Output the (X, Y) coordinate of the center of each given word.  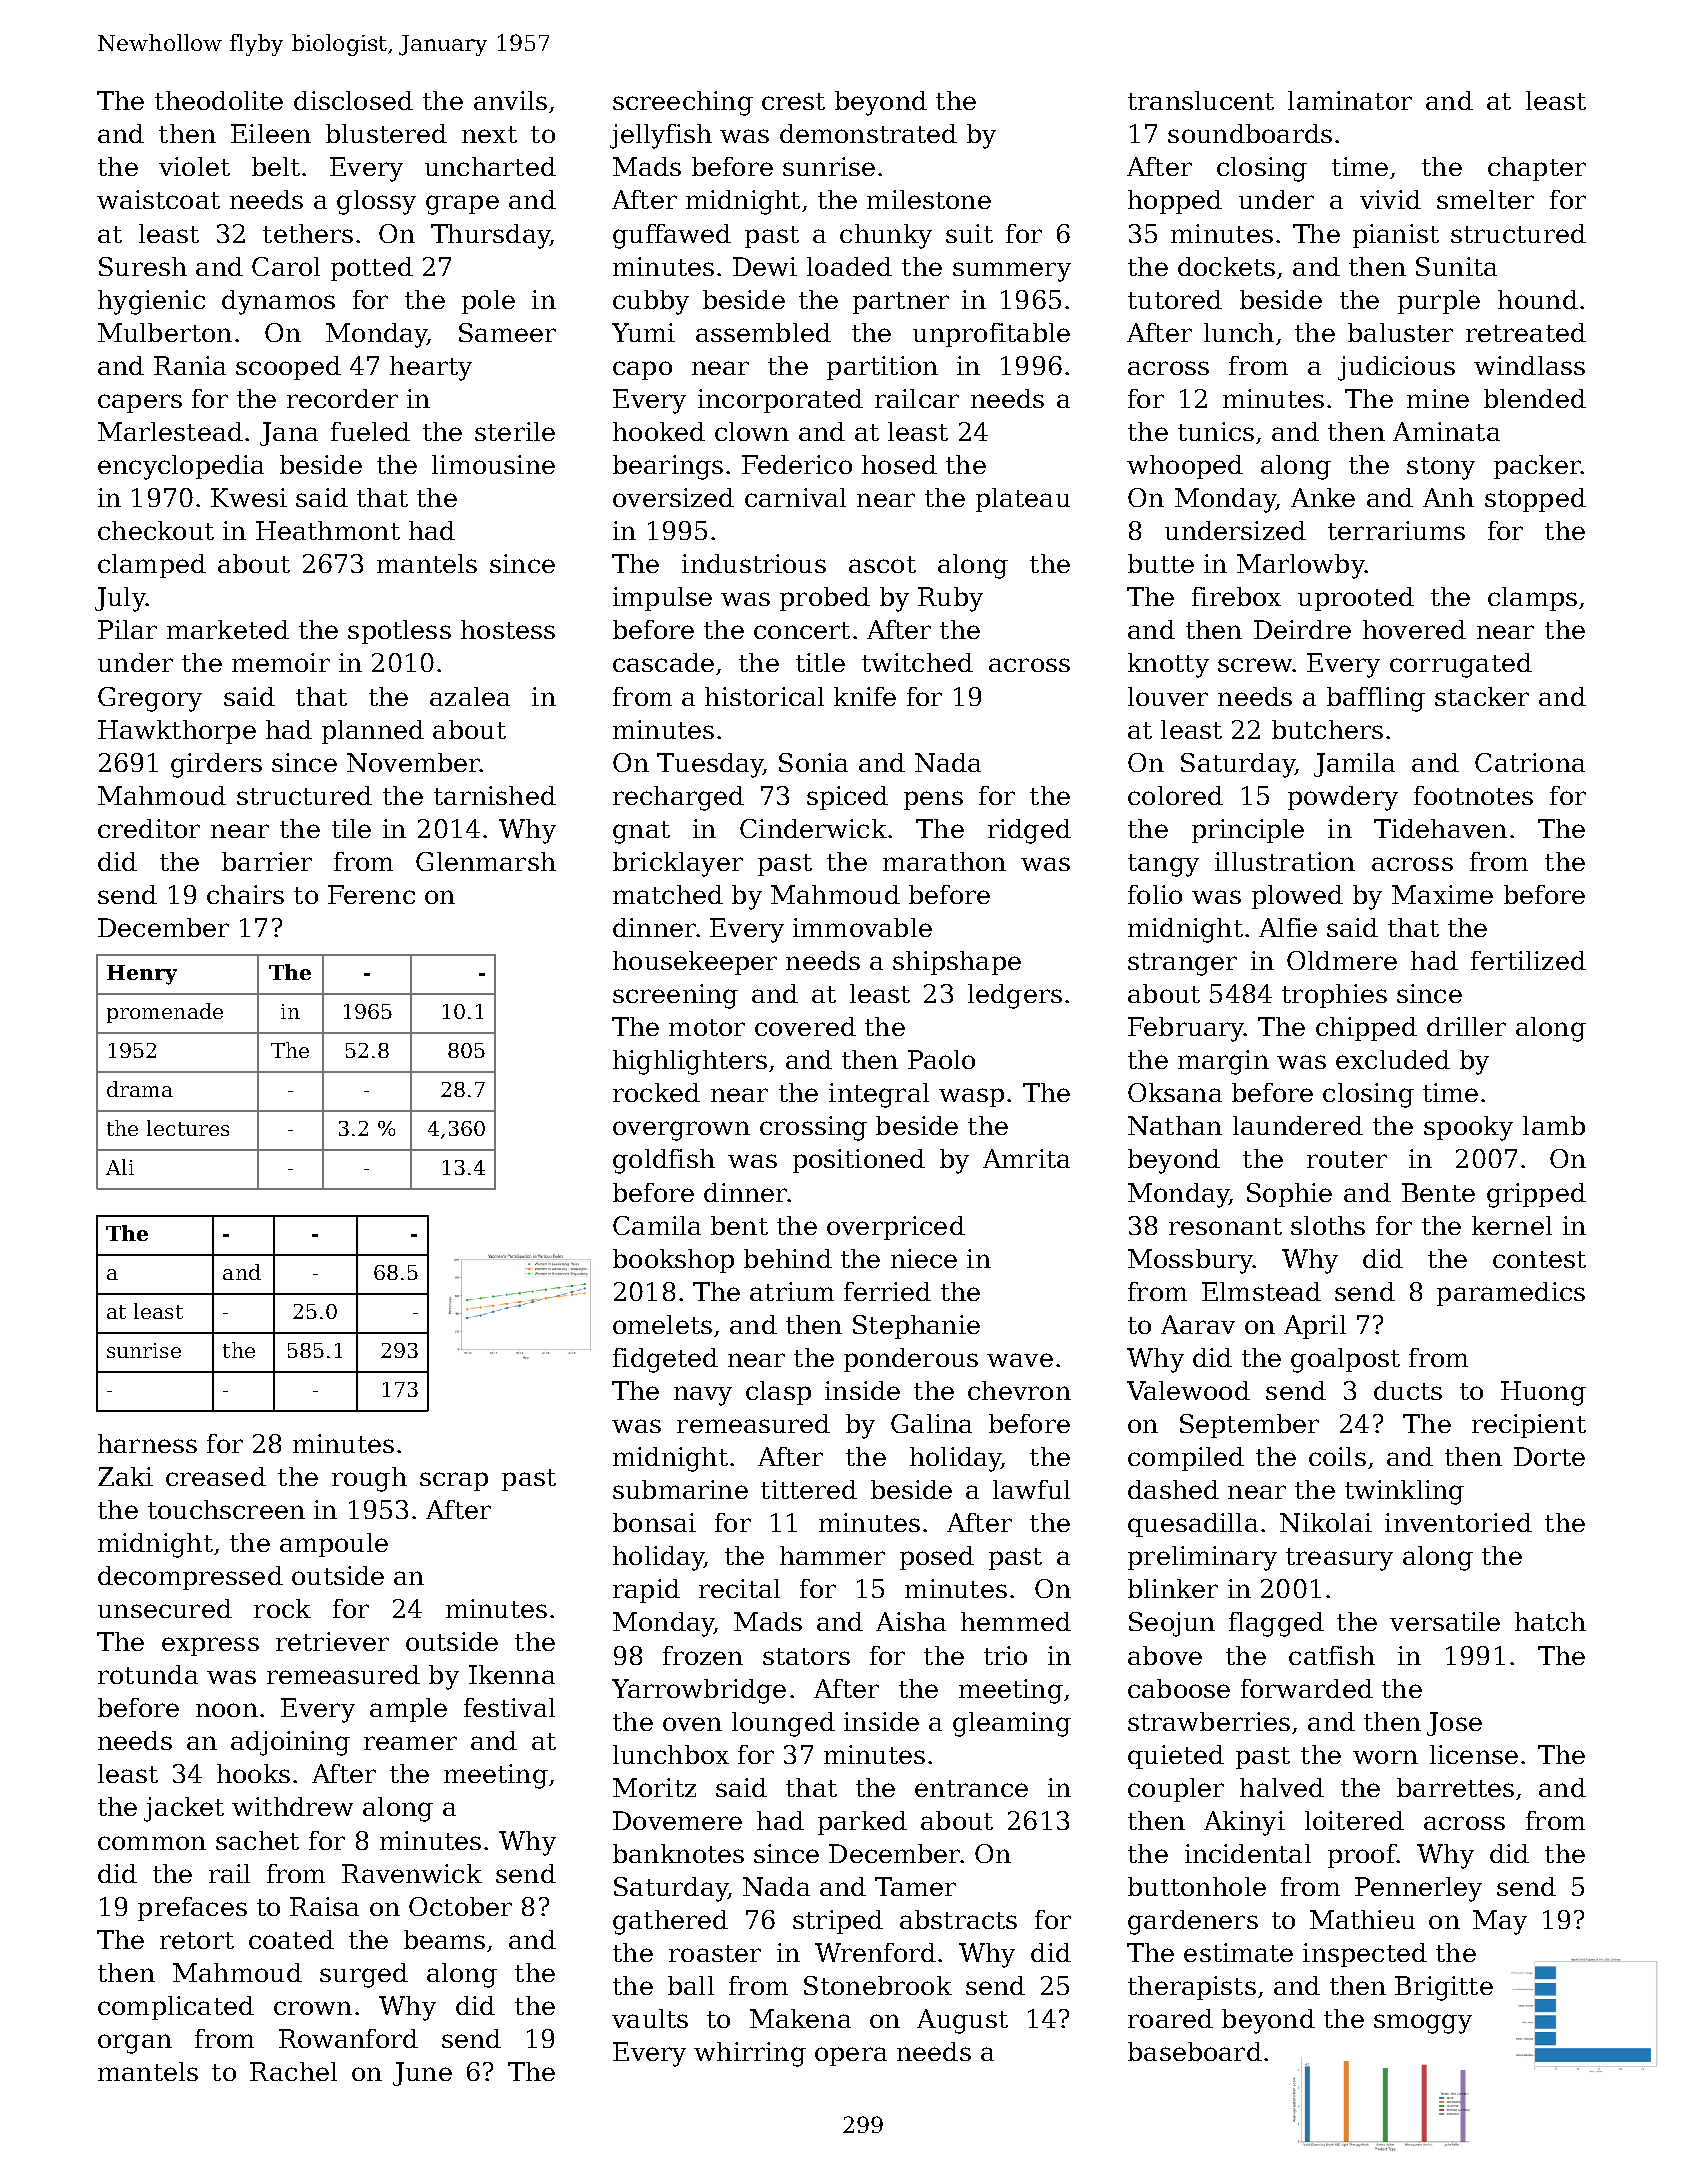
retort (197, 1940)
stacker (1482, 696)
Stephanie (916, 1327)
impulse (662, 599)
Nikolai (1326, 1522)
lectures (188, 1128)
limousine (493, 464)
